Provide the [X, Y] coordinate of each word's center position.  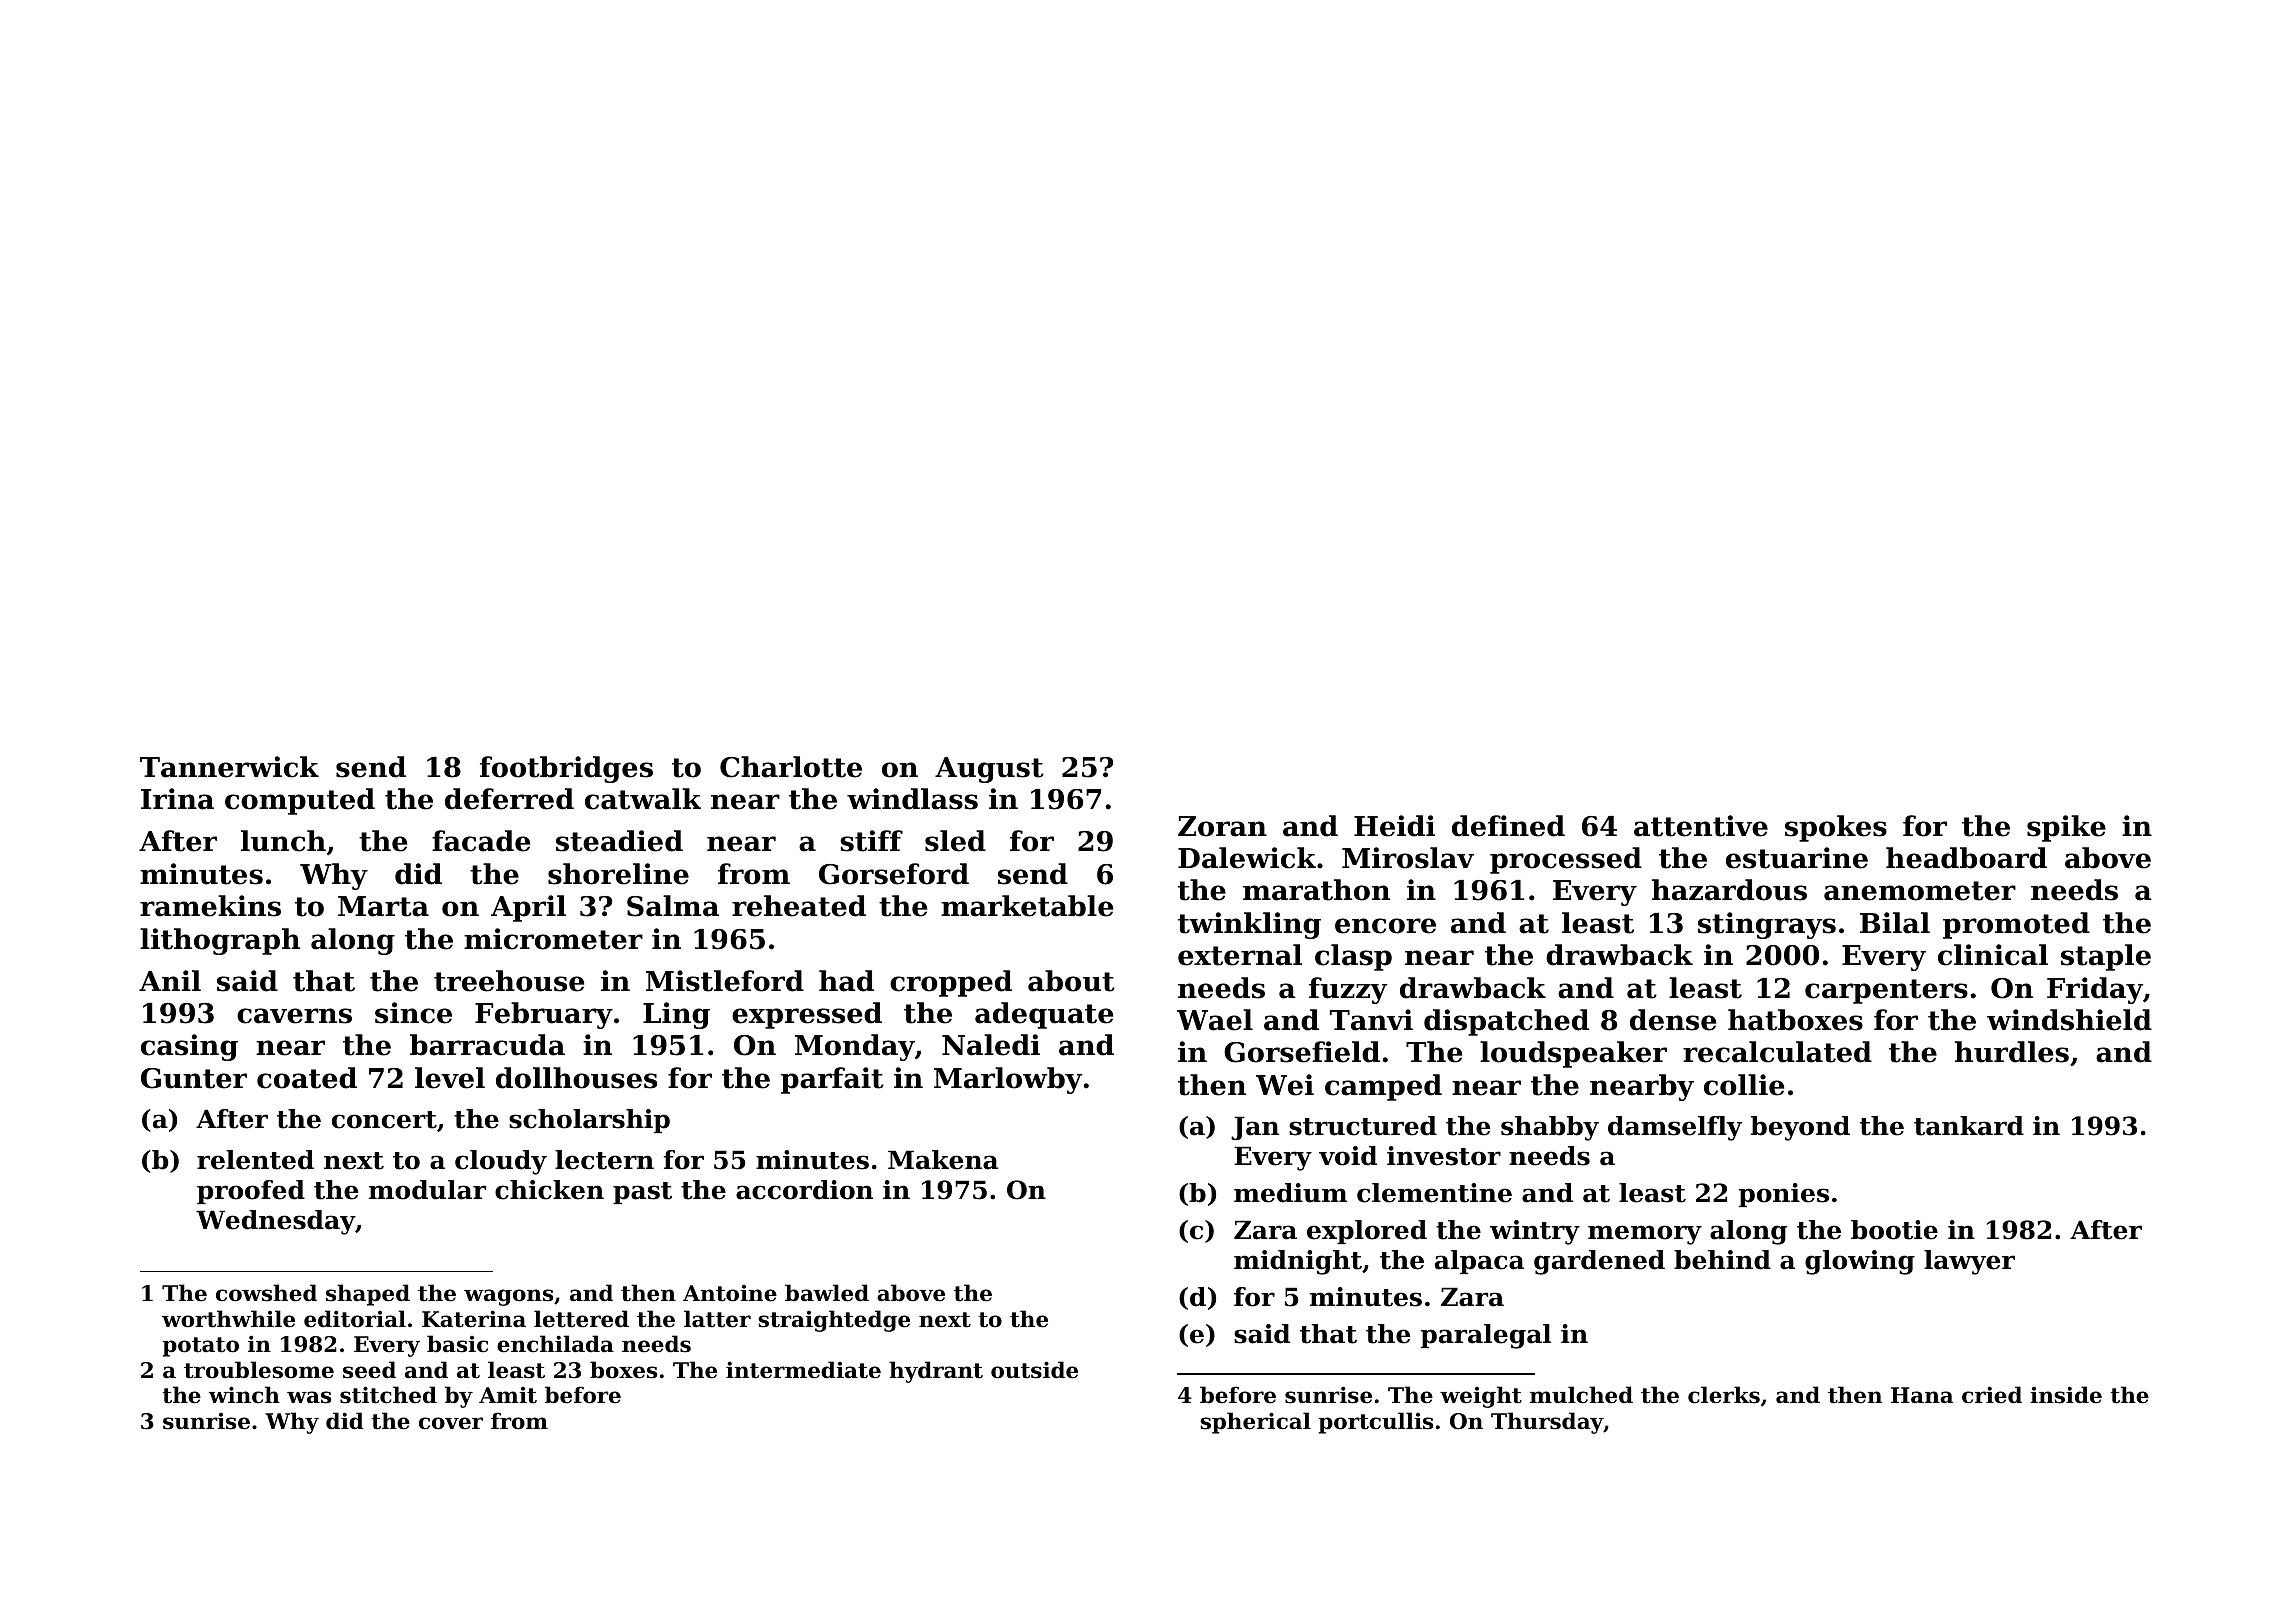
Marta [383, 906]
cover [451, 1423]
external [1240, 955]
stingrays [1767, 925]
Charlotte [791, 767]
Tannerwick [229, 767]
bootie [1894, 1230]
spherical [1255, 1423]
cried [1992, 1395]
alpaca [1479, 1262]
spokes [1836, 828]
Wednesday [275, 1222]
